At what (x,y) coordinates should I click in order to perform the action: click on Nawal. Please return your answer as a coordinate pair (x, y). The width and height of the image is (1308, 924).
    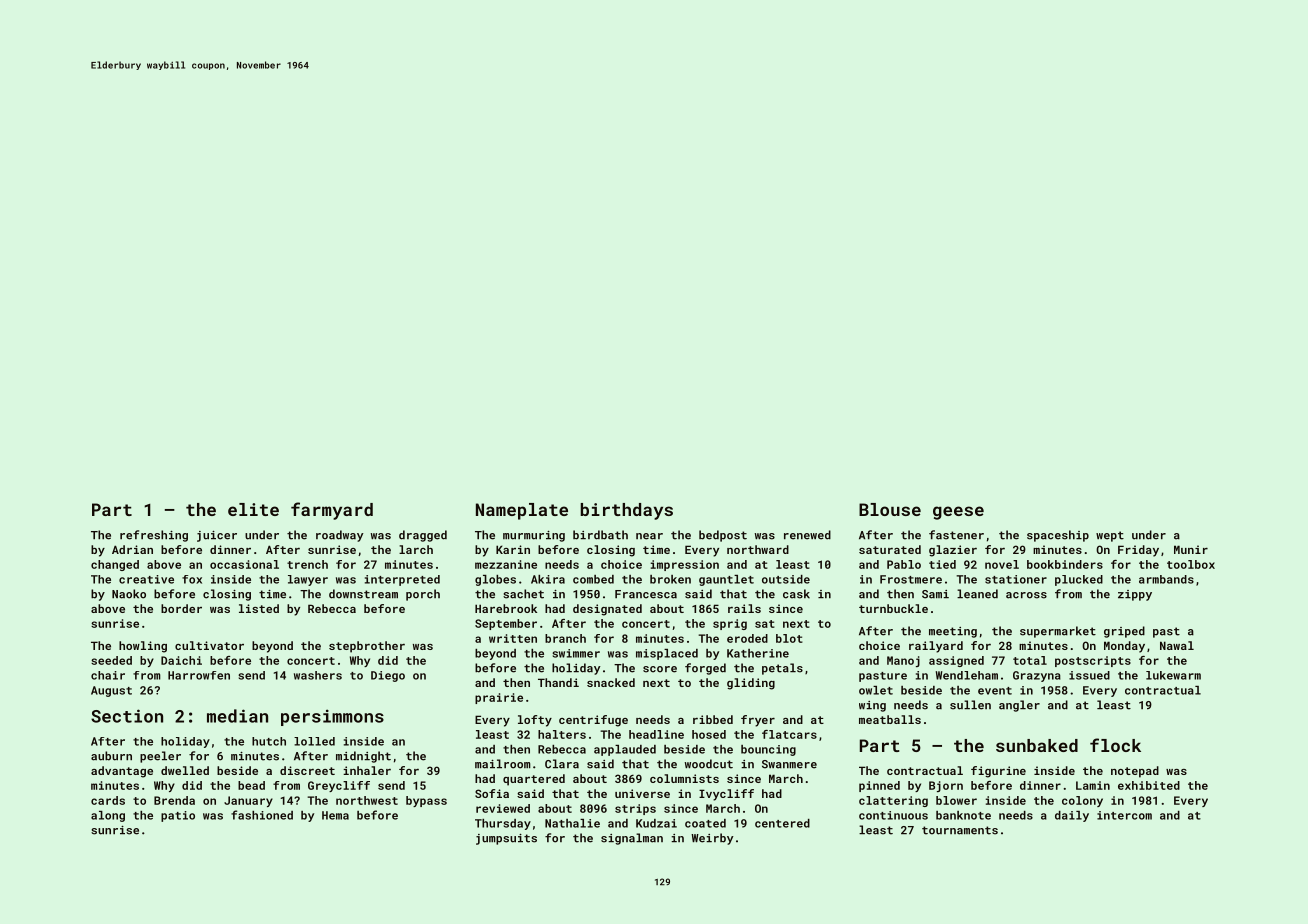
    Looking at the image, I should click on (1177, 645).
